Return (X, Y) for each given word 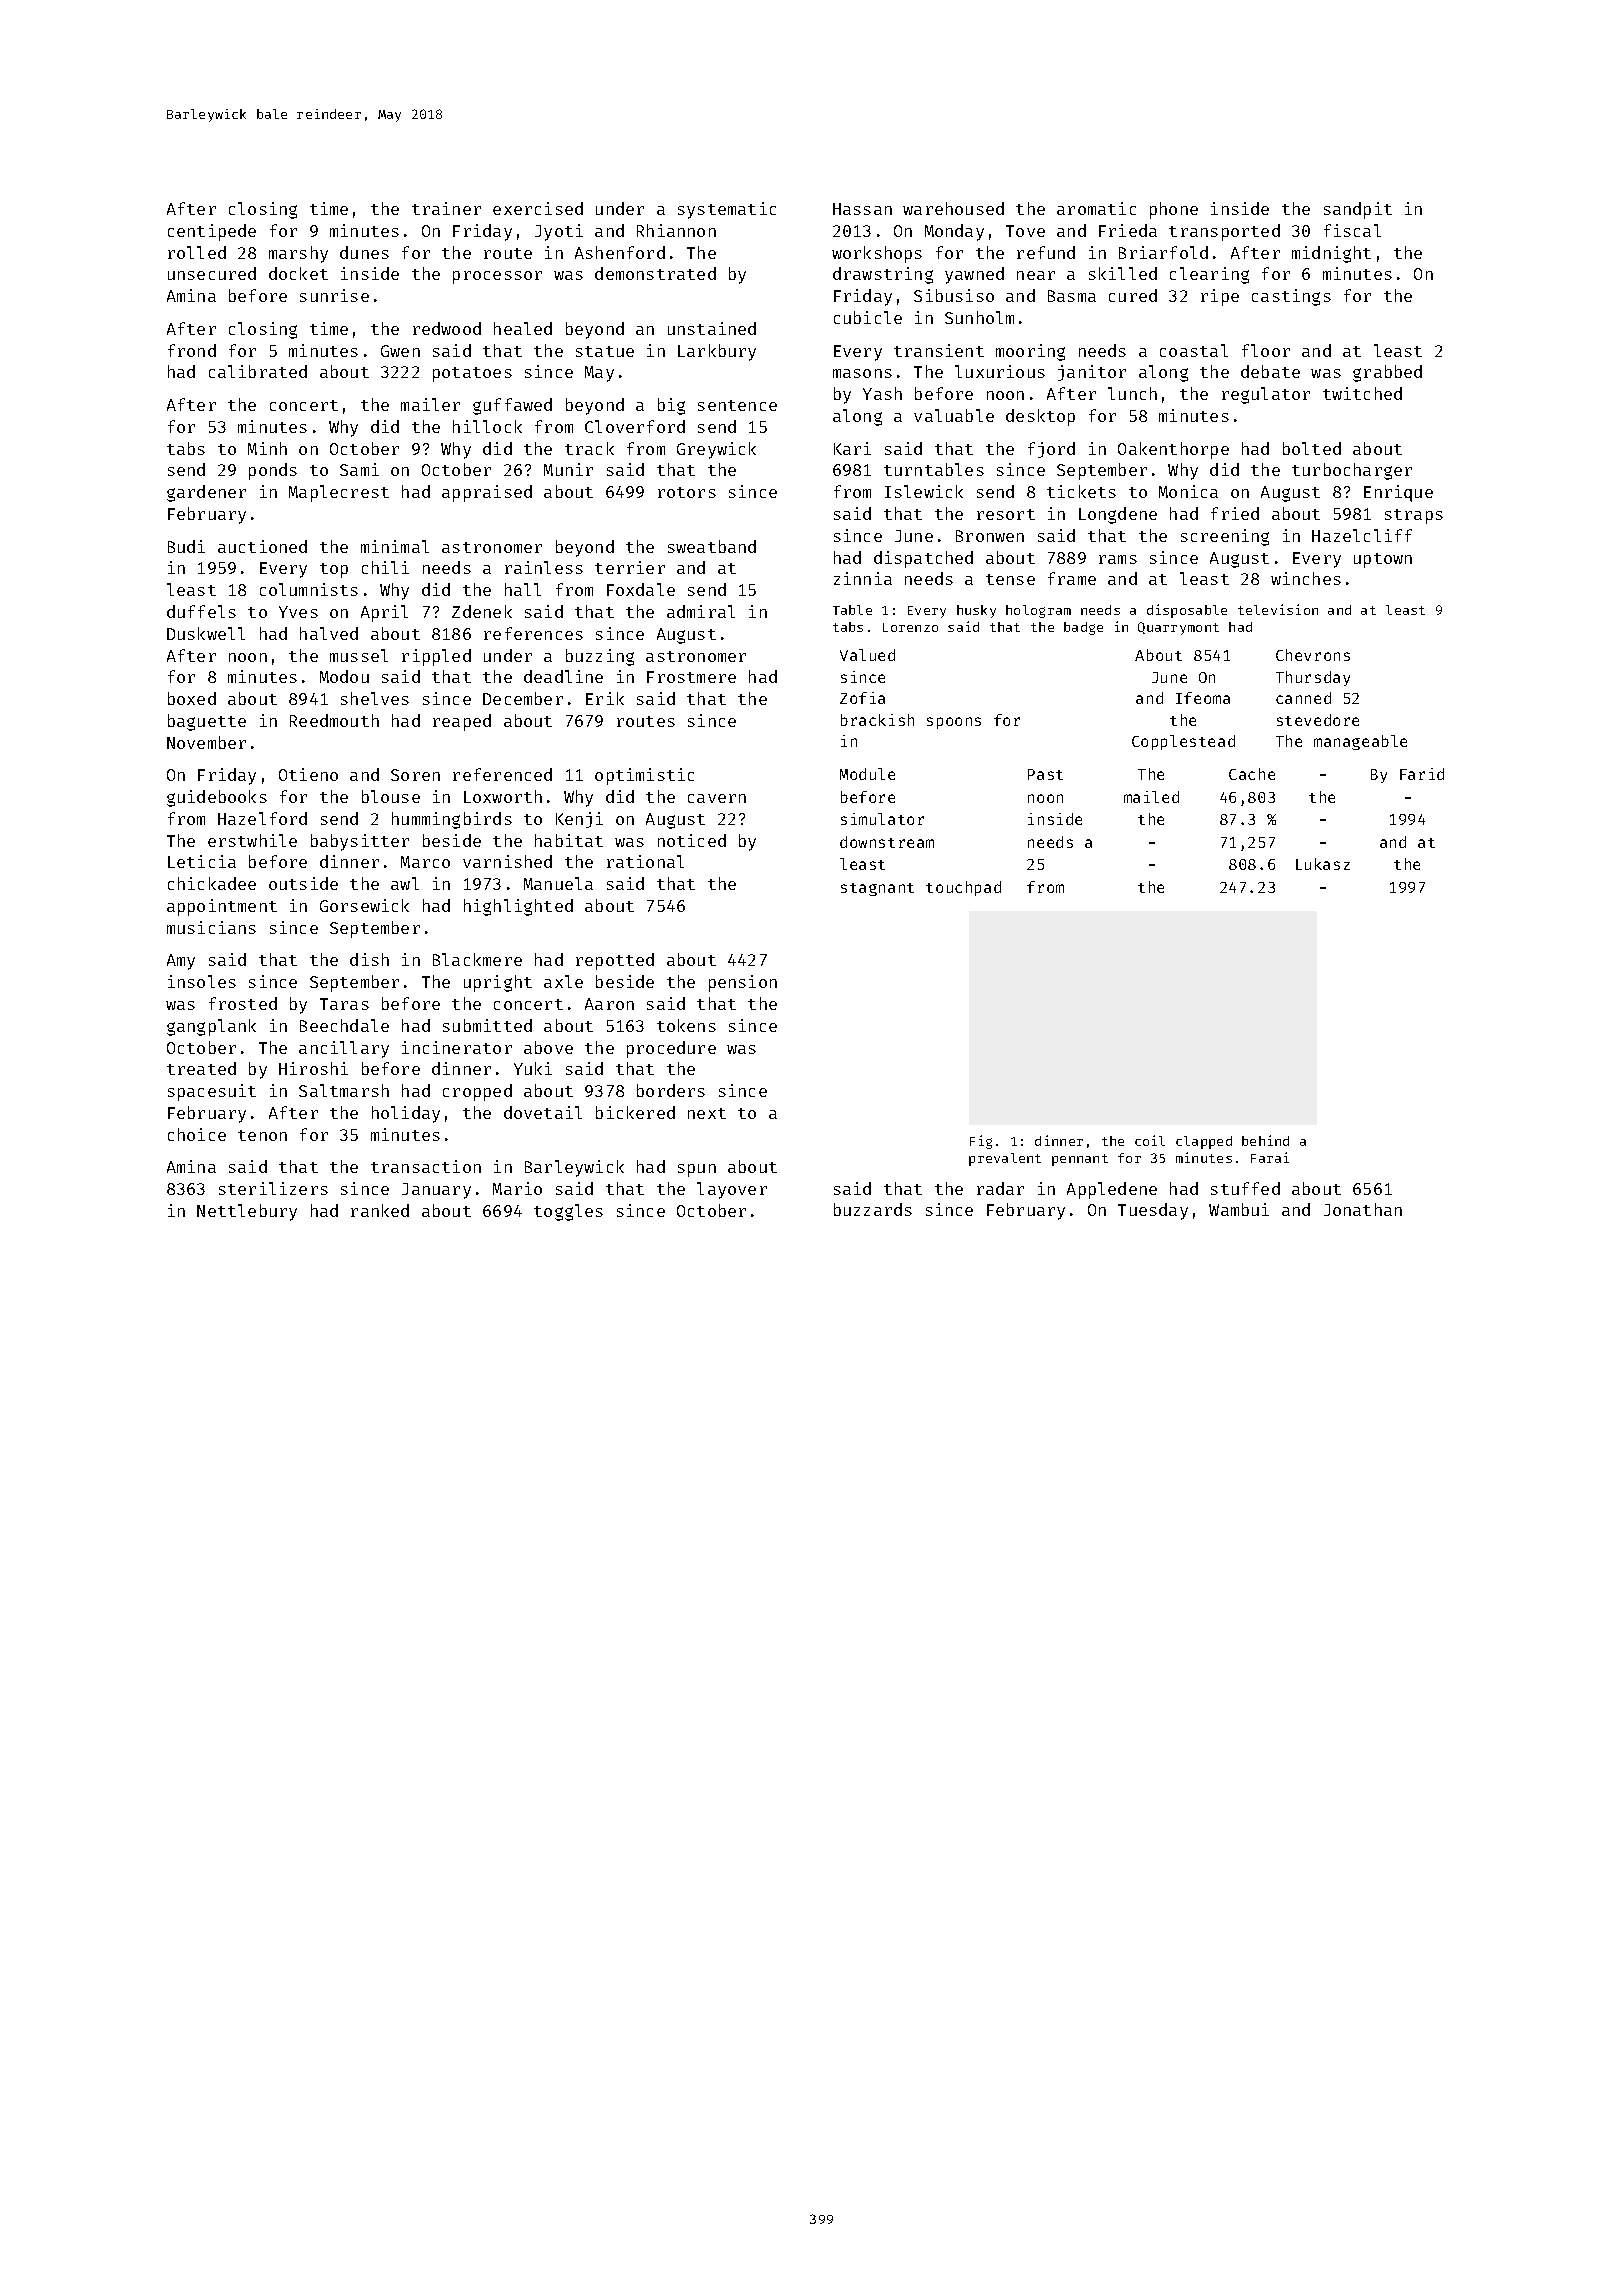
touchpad (963, 888)
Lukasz (1323, 864)
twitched (1362, 393)
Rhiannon (676, 230)
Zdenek (482, 611)
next (707, 1113)
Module (867, 774)
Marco (425, 862)
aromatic (1096, 208)
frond (192, 350)
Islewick (924, 491)
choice (197, 1134)
